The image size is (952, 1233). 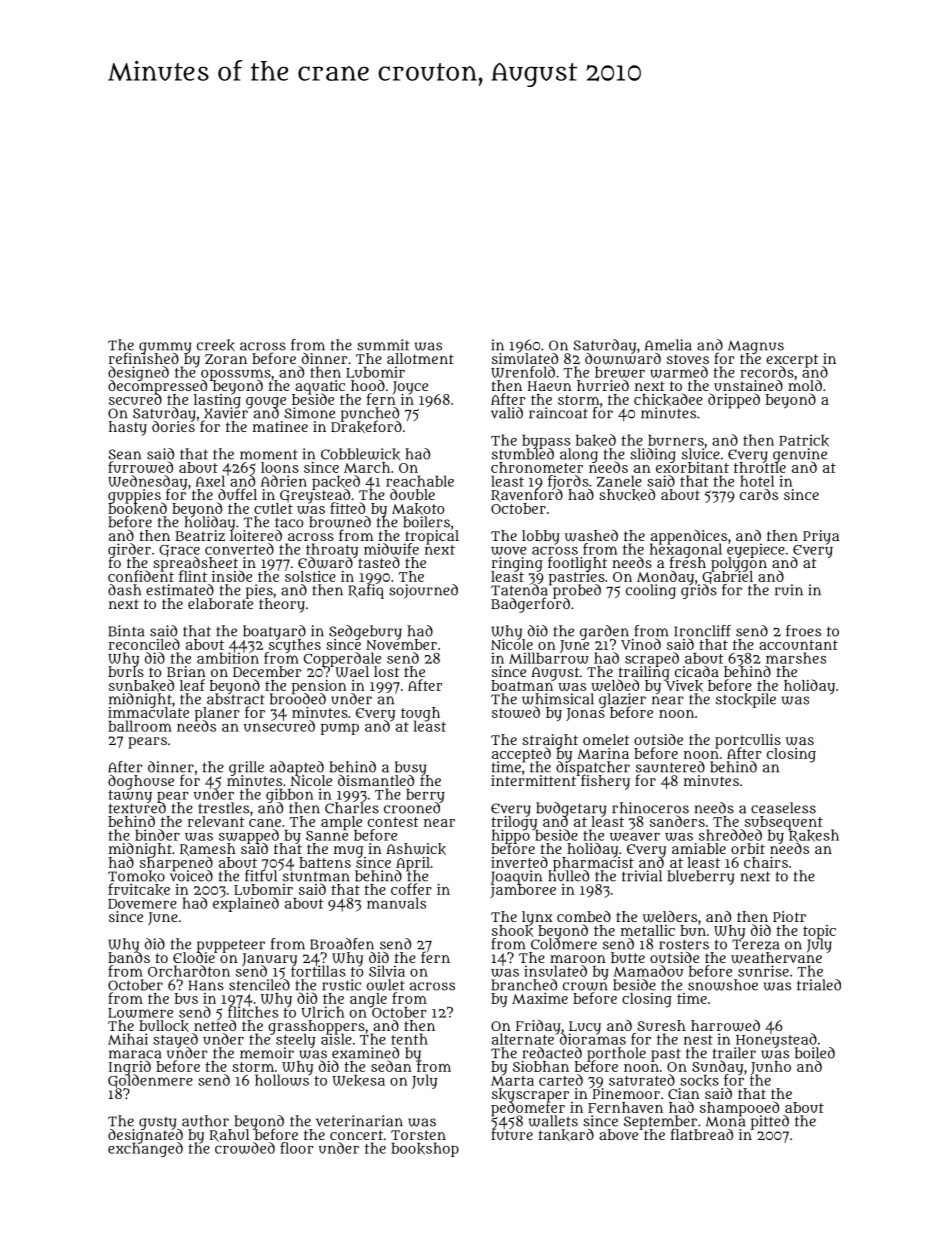 What do you see at coordinates (420, 481) in the screenshot?
I see `reachable` at bounding box center [420, 481].
